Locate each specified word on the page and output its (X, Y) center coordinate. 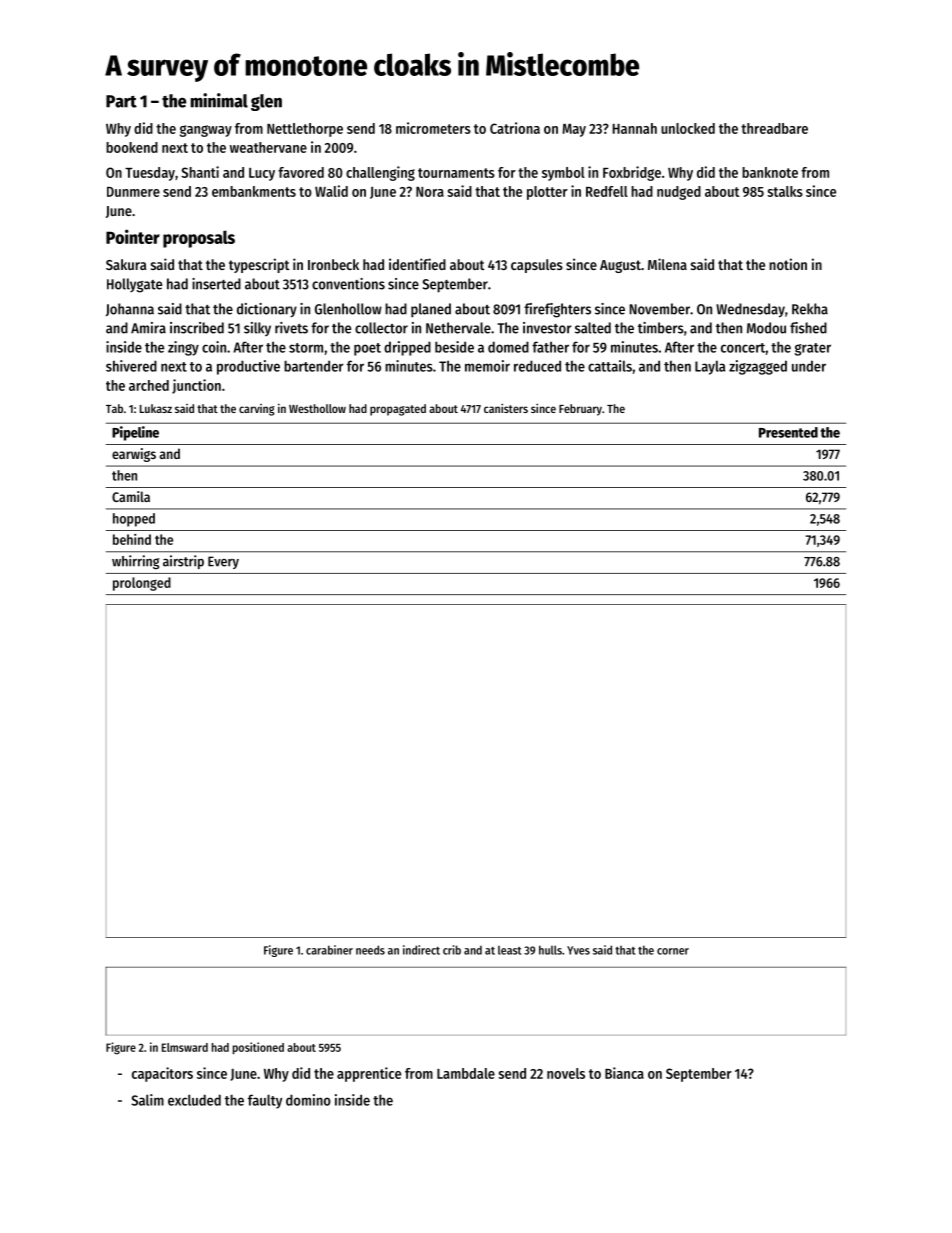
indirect (421, 950)
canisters (506, 408)
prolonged (142, 584)
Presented (788, 432)
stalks (785, 191)
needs (370, 950)
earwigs (134, 455)
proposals (199, 239)
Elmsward (185, 1047)
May (574, 130)
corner (673, 951)
